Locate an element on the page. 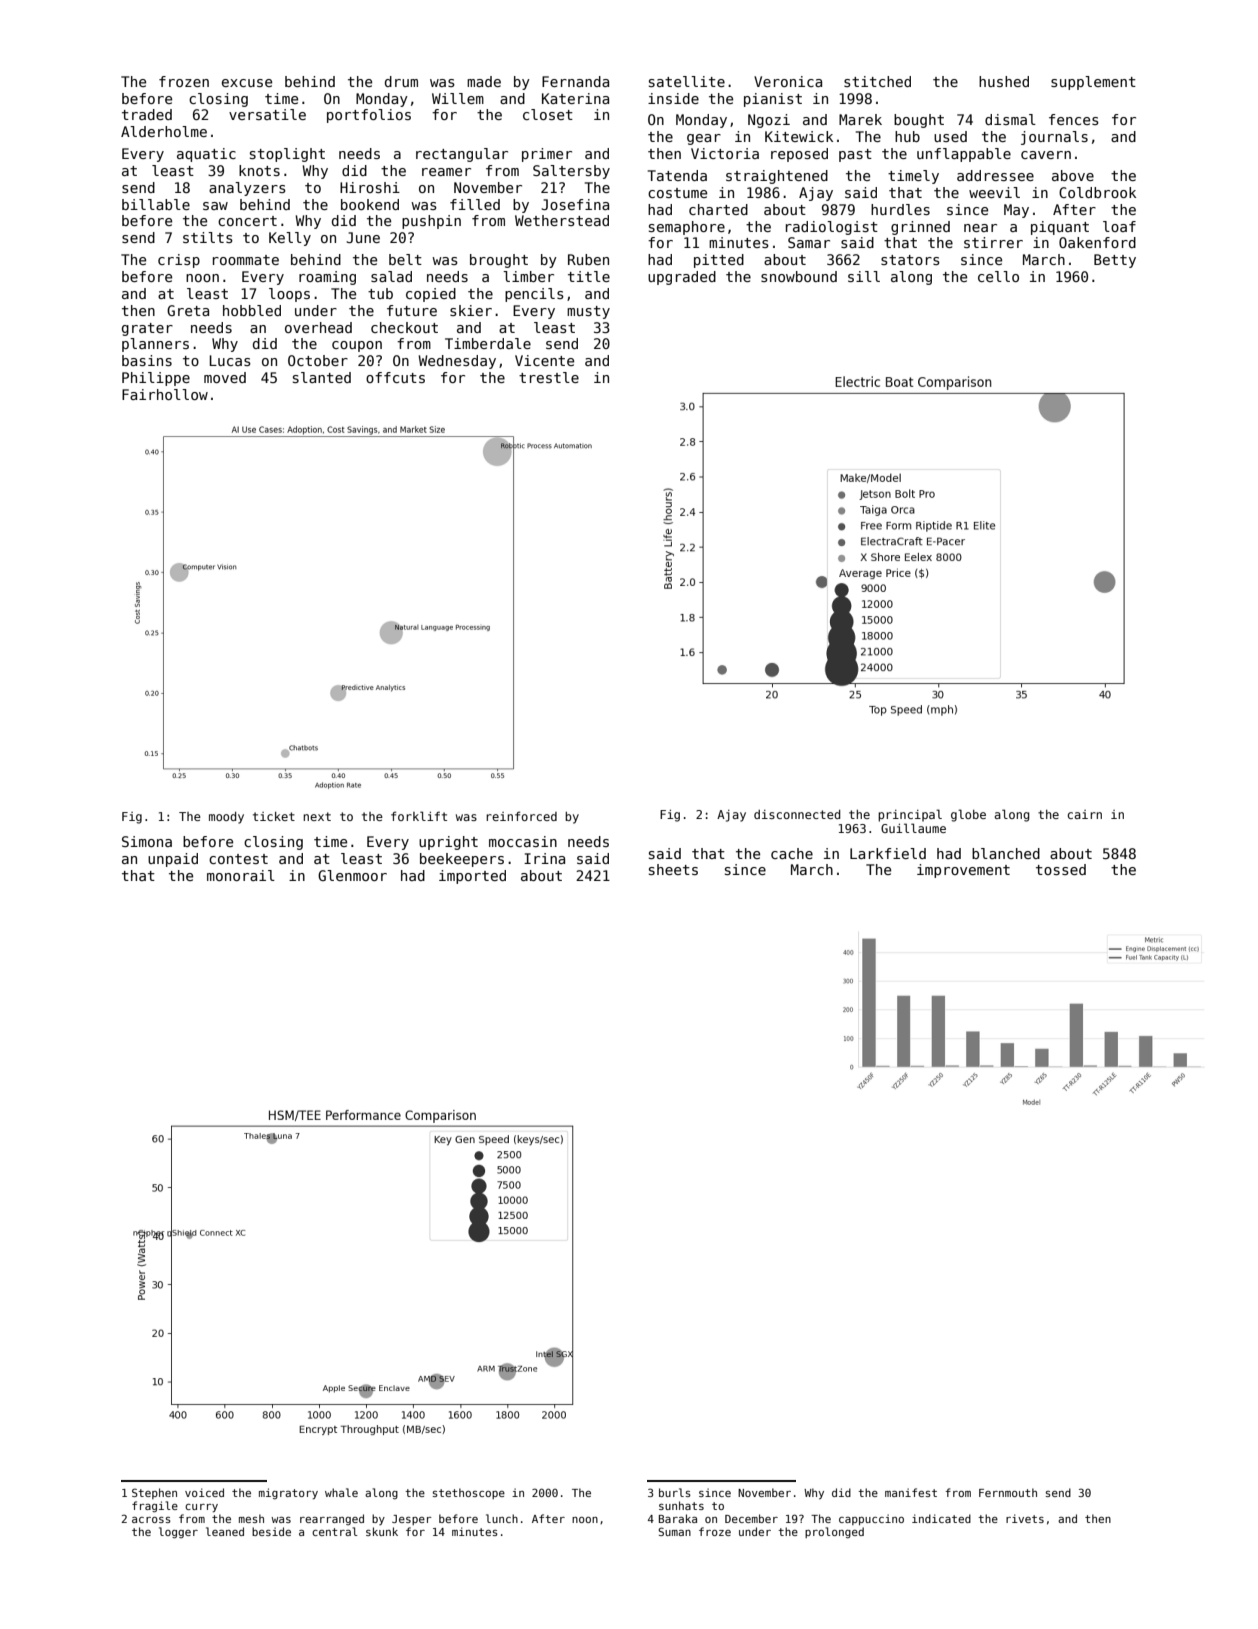  supplement is located at coordinates (1093, 83).
